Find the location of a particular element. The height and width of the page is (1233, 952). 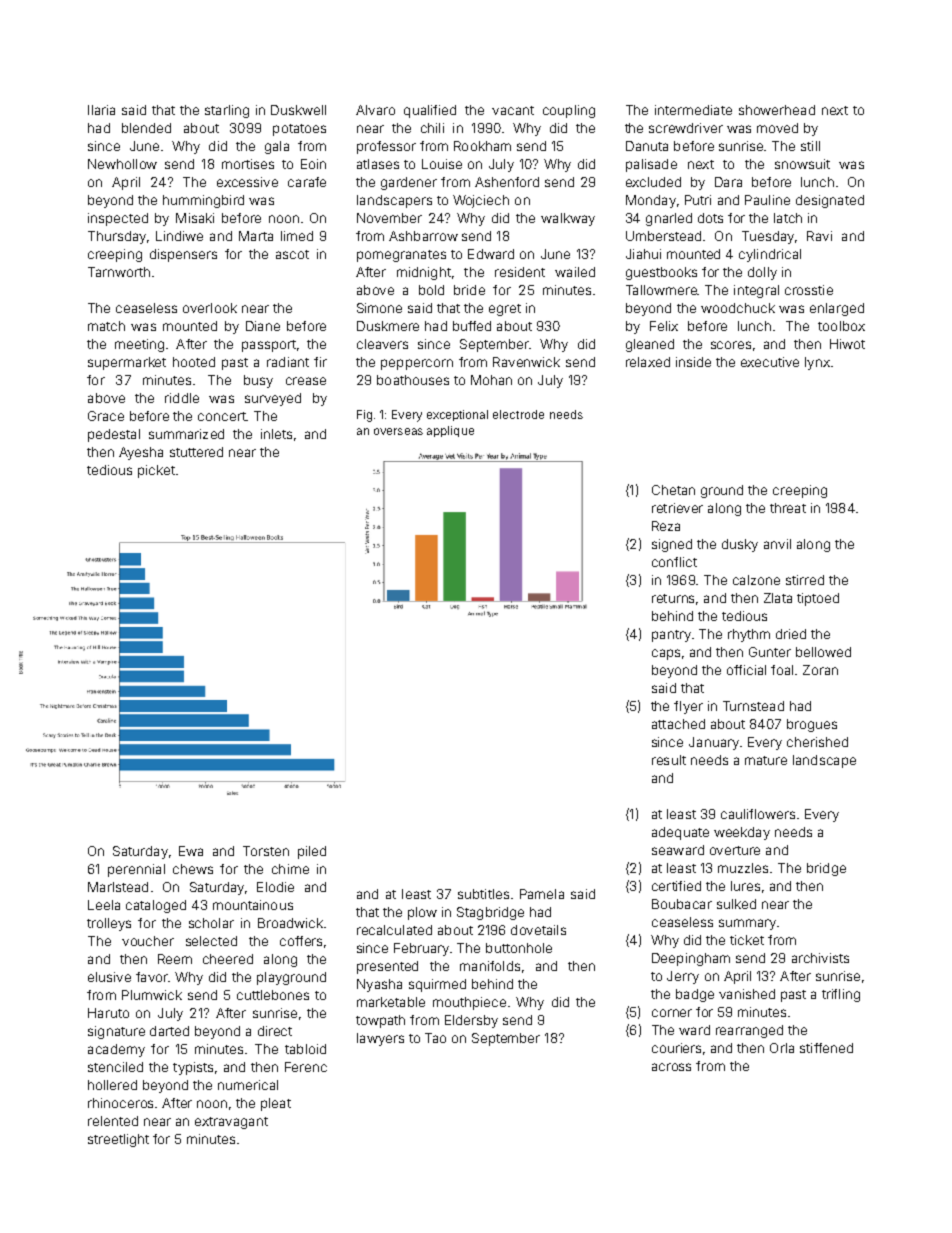

cherished is located at coordinates (817, 742).
